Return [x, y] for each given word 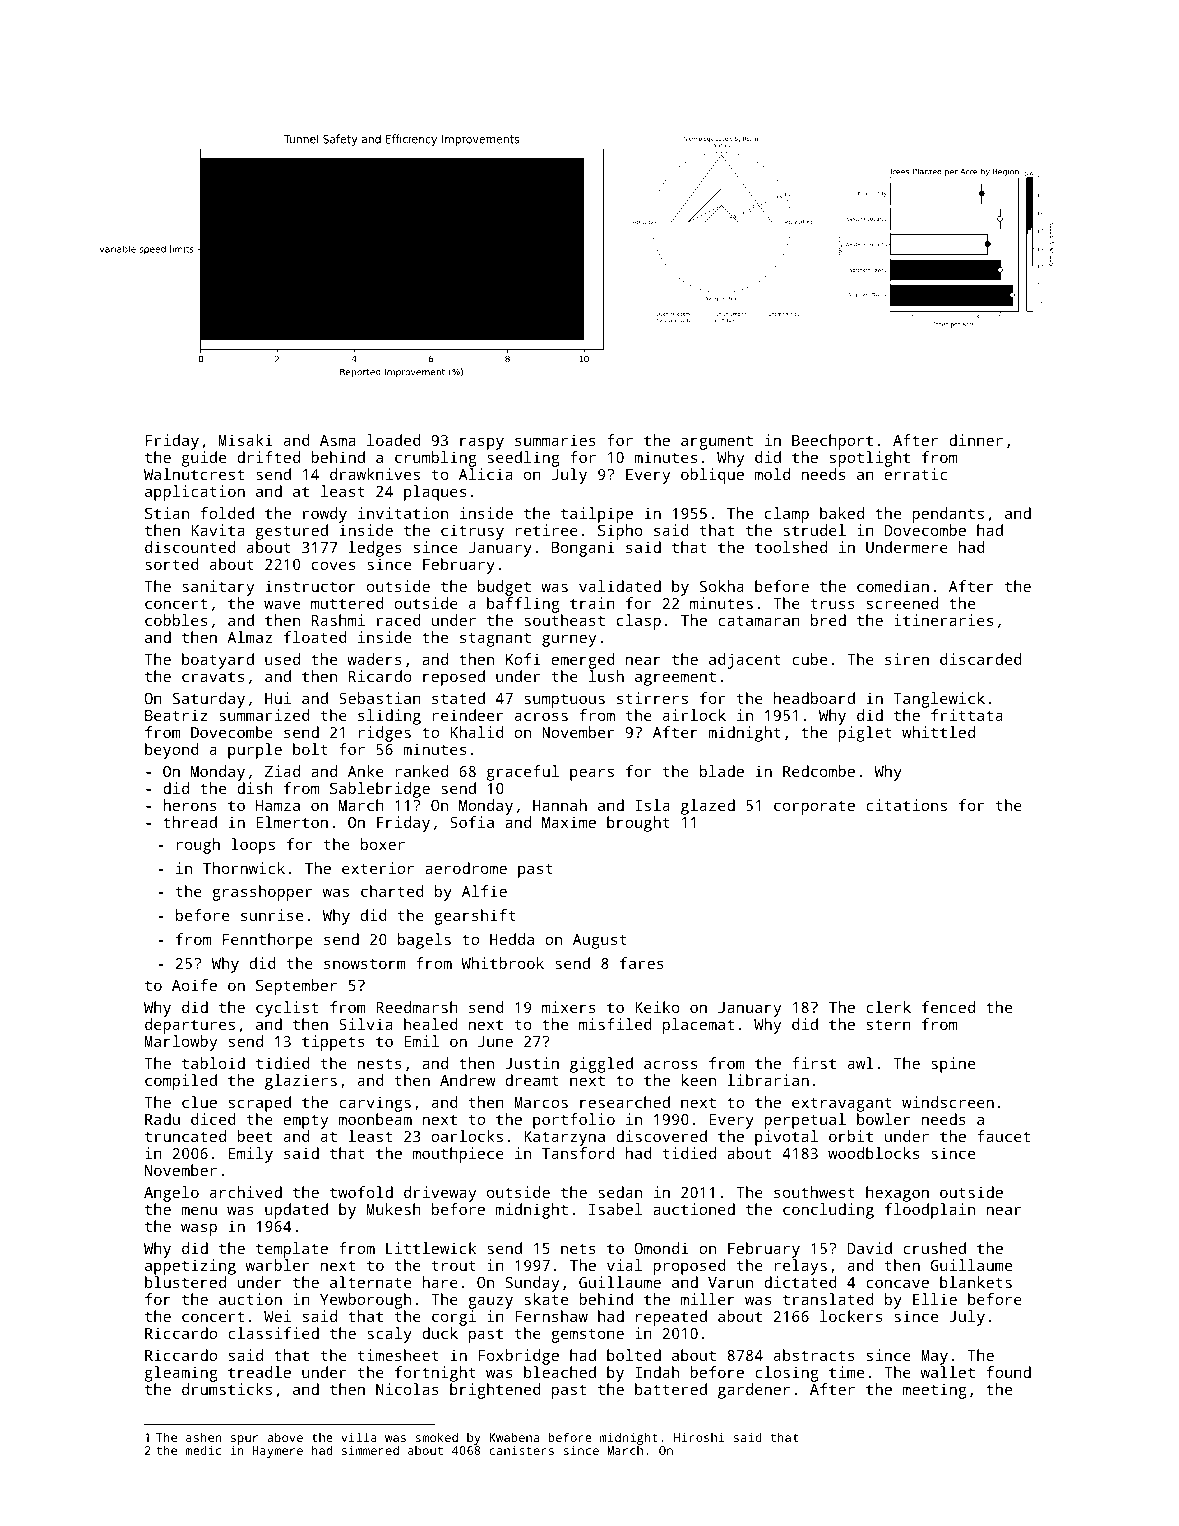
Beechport [832, 442]
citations [906, 805]
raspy [482, 443]
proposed [689, 1267]
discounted [190, 547]
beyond [172, 751]
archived [246, 1192]
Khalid [477, 732]
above [285, 1437]
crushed [934, 1248]
